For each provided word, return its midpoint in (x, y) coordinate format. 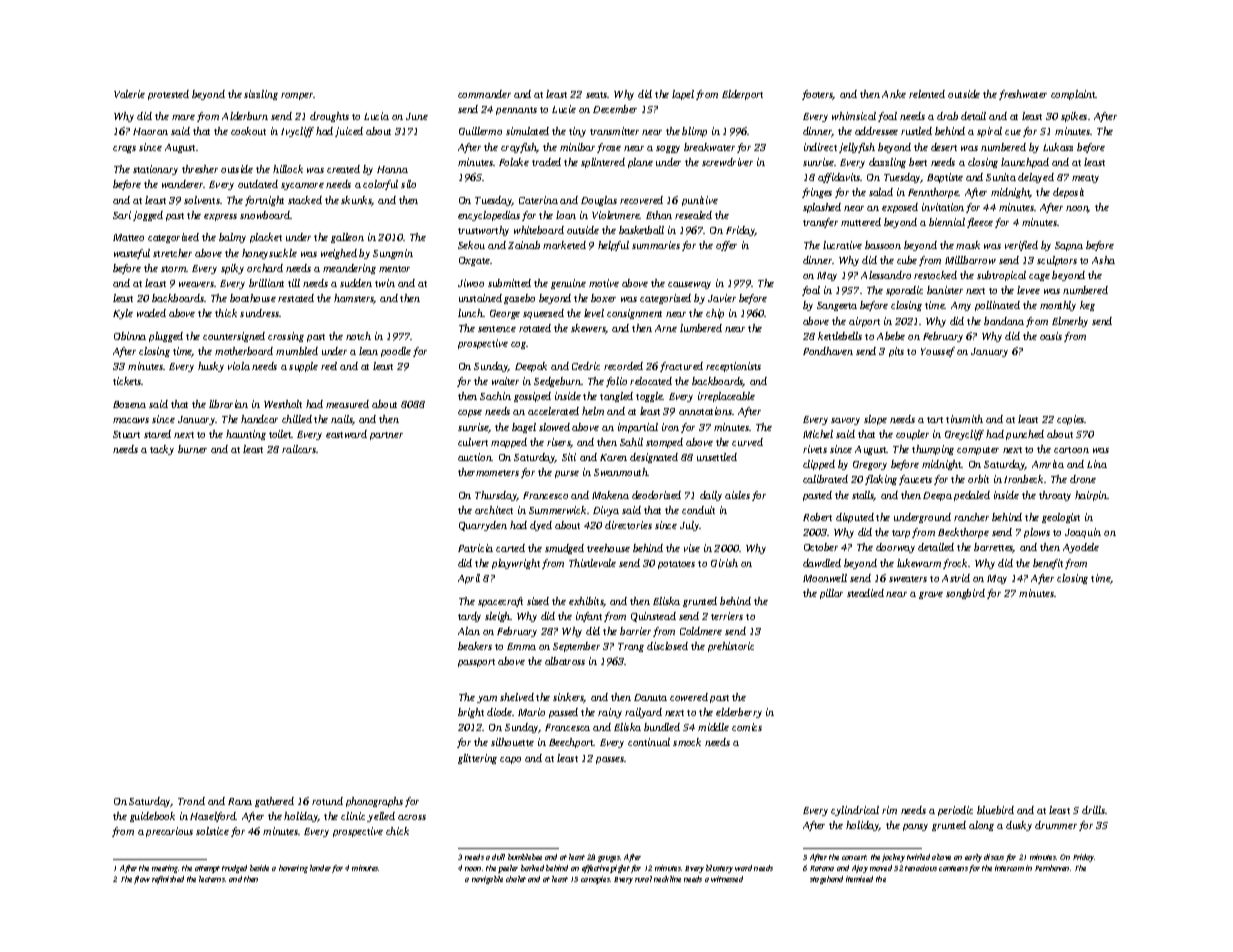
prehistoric (731, 647)
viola (239, 366)
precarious (169, 832)
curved (747, 442)
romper (297, 96)
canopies (595, 880)
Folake (514, 162)
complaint (1073, 95)
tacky (162, 450)
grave (931, 595)
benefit (1048, 564)
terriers (727, 616)
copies (1071, 420)
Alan (469, 631)
